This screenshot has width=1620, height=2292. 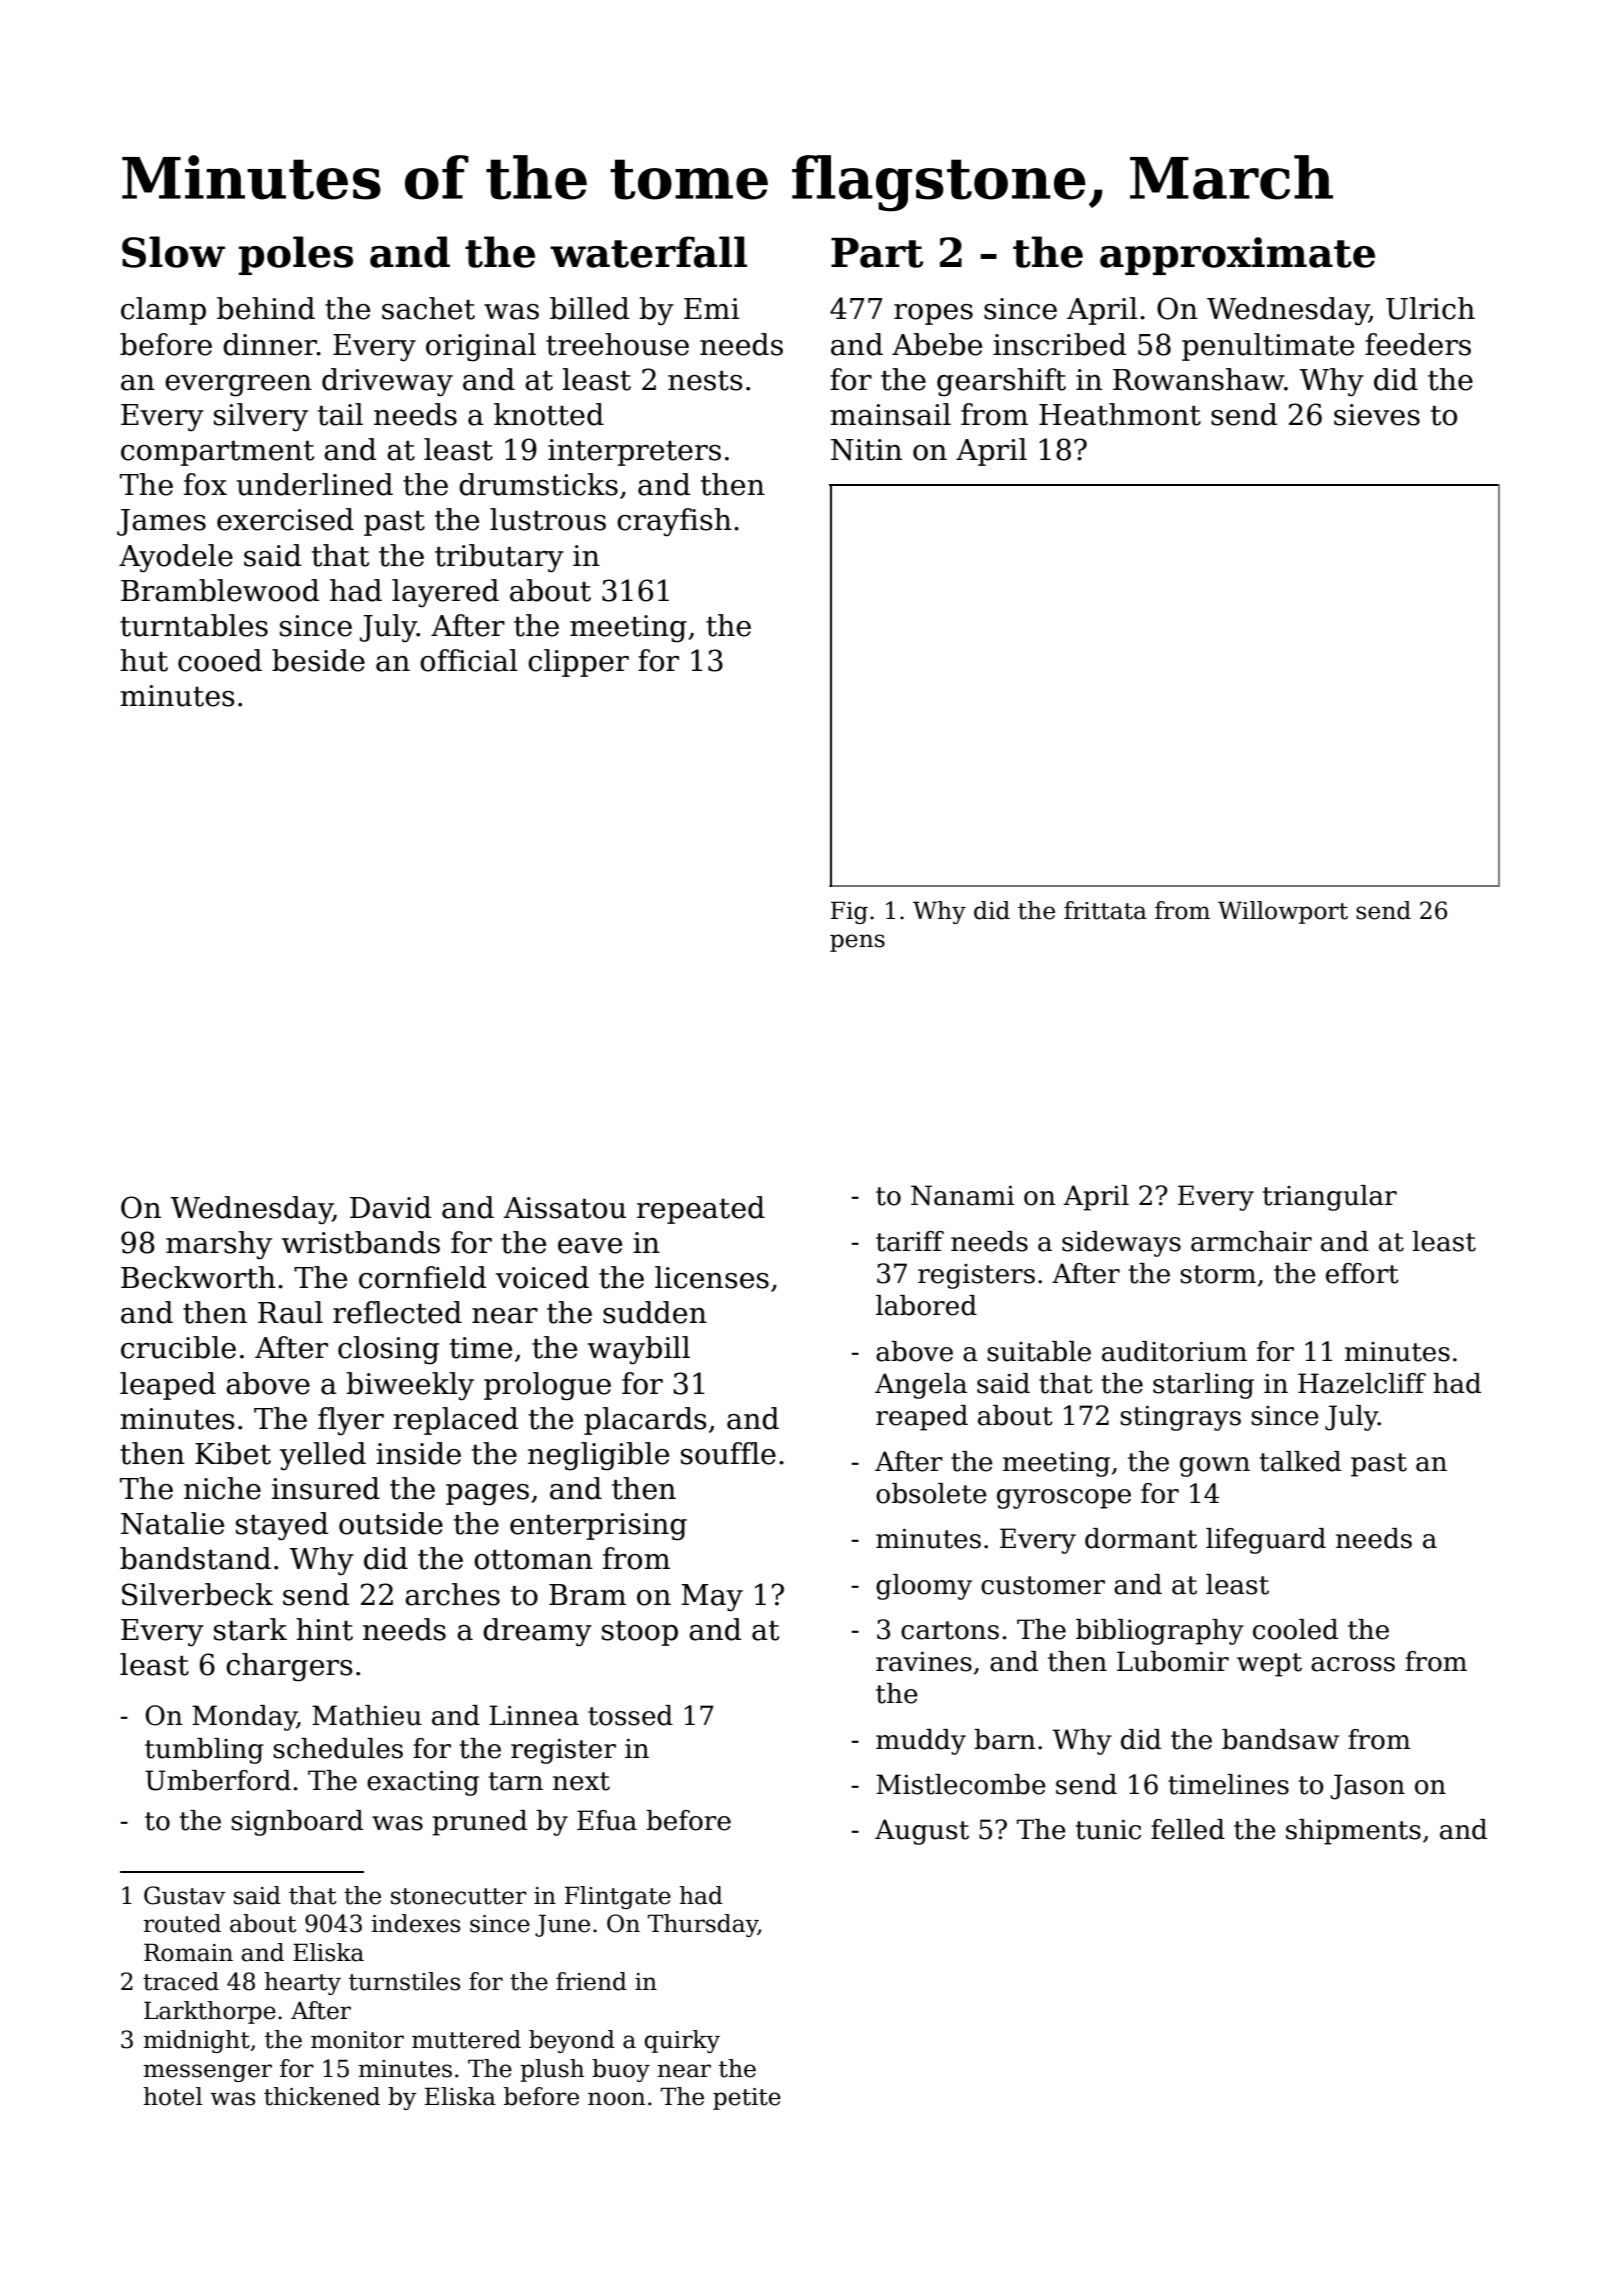 I want to click on noon, so click(x=616, y=2099).
